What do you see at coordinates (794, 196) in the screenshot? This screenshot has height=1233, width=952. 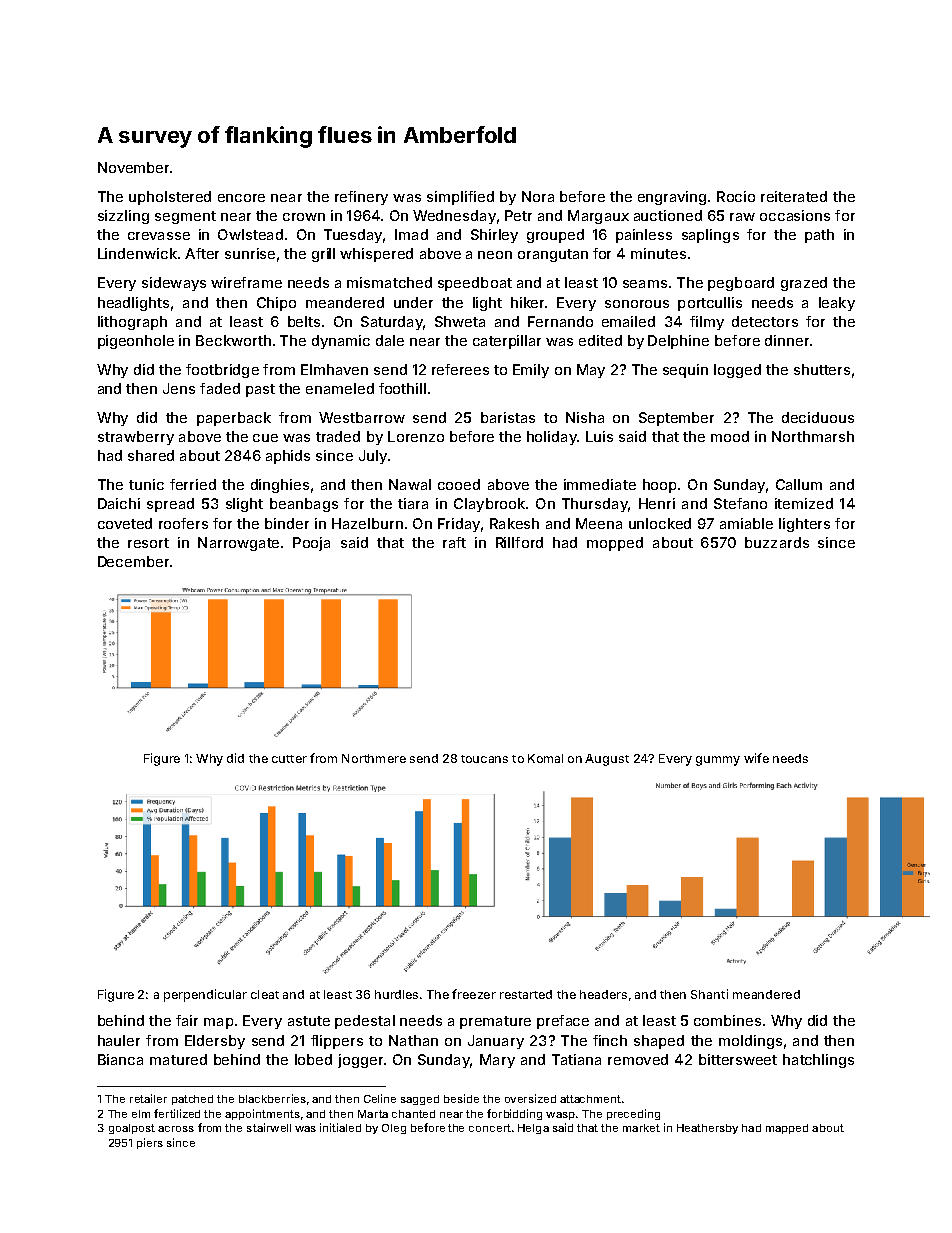 I see `reiterated` at bounding box center [794, 196].
